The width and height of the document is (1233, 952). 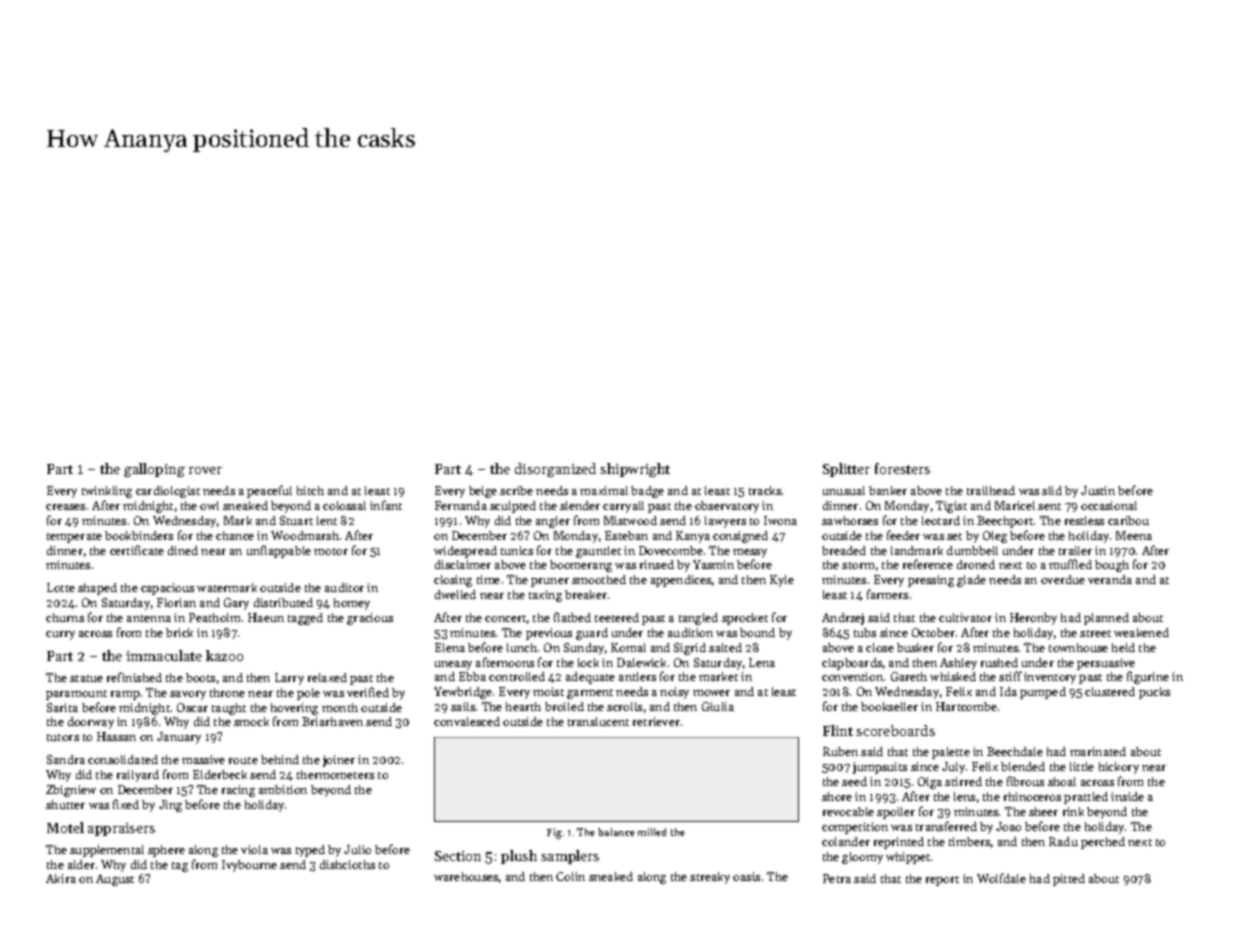 I want to click on refinished, so click(x=134, y=677).
